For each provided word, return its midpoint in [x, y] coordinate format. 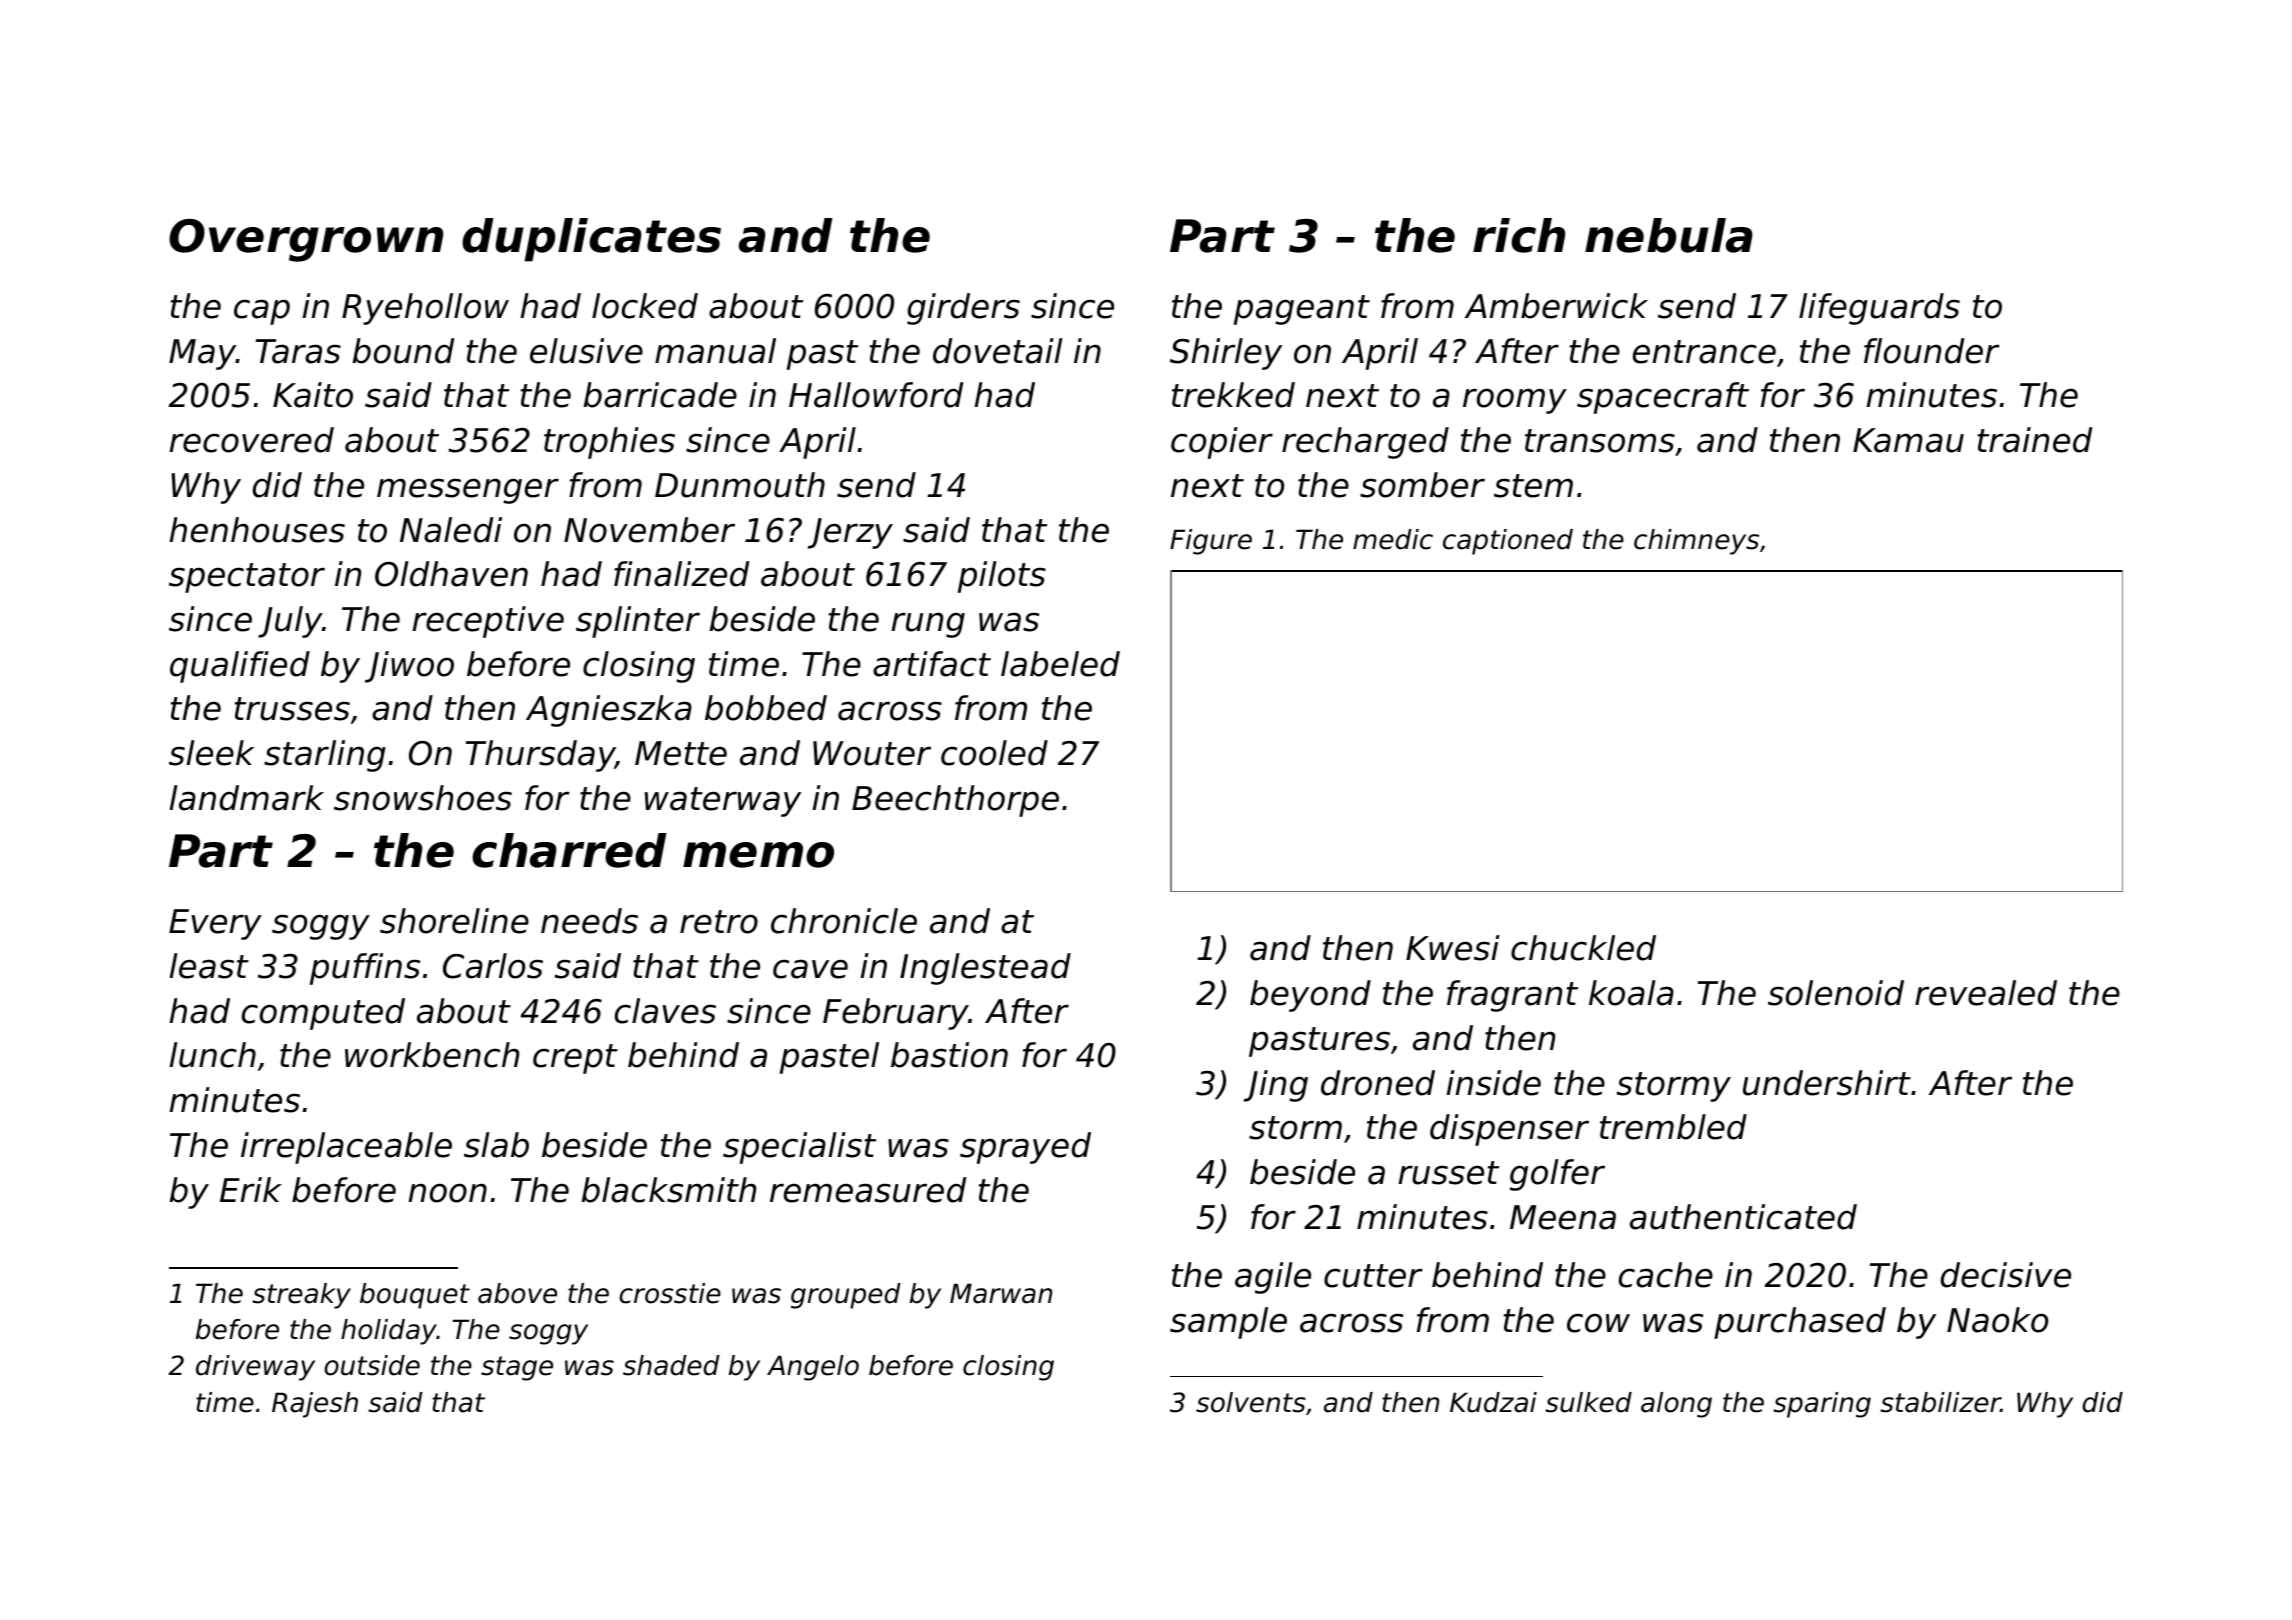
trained [2035, 440]
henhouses [257, 530]
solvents [1251, 1402]
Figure [1211, 542]
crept [575, 1059]
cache [1666, 1275]
